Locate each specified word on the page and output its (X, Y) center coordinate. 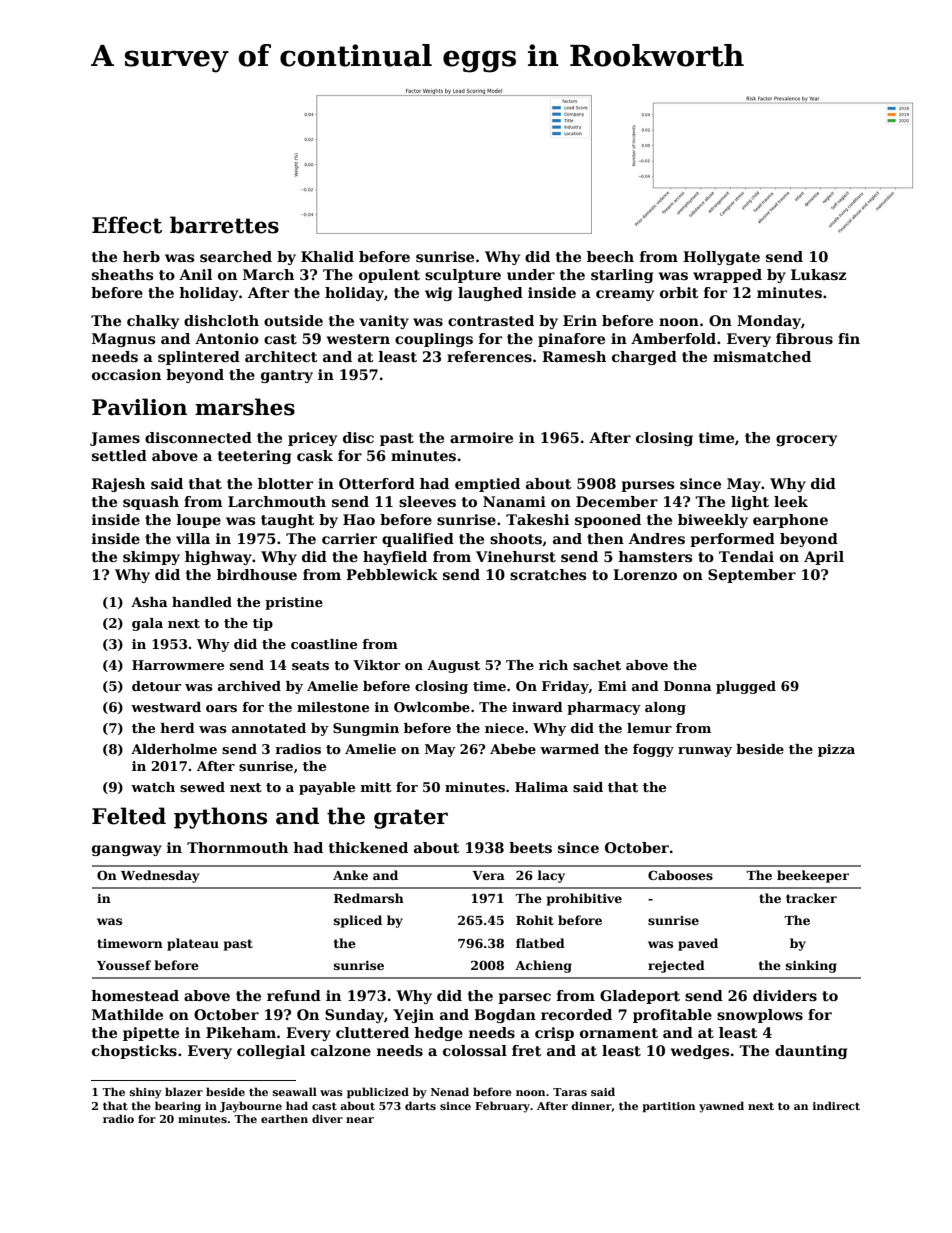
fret (527, 1050)
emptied (487, 485)
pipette (151, 1034)
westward (166, 707)
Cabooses (680, 875)
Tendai (746, 556)
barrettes (224, 225)
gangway (127, 850)
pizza (836, 750)
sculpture (463, 276)
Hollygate (721, 258)
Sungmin (366, 729)
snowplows (760, 1016)
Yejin (413, 1016)
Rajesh (118, 485)
